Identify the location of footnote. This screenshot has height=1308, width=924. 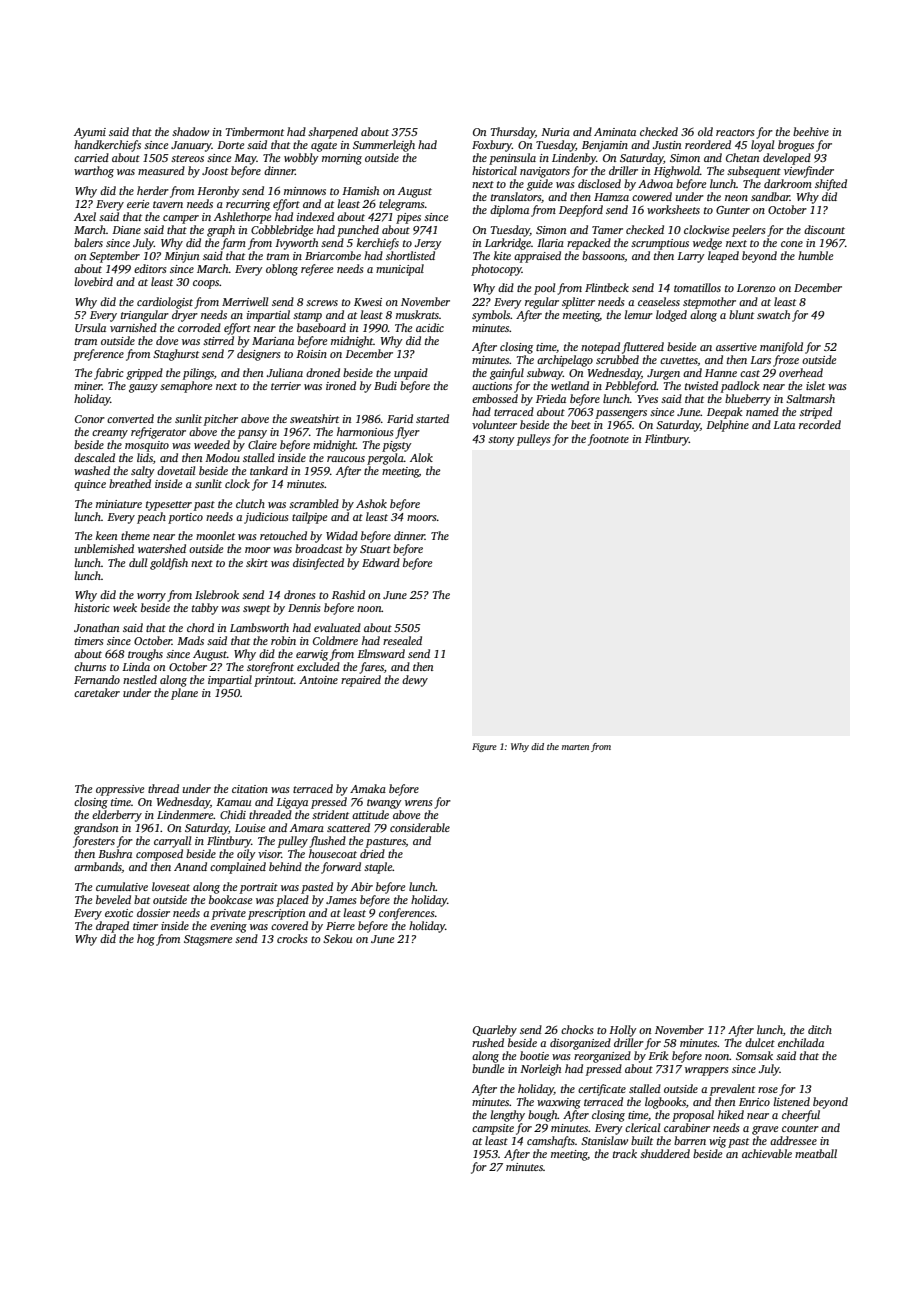
(608, 440).
